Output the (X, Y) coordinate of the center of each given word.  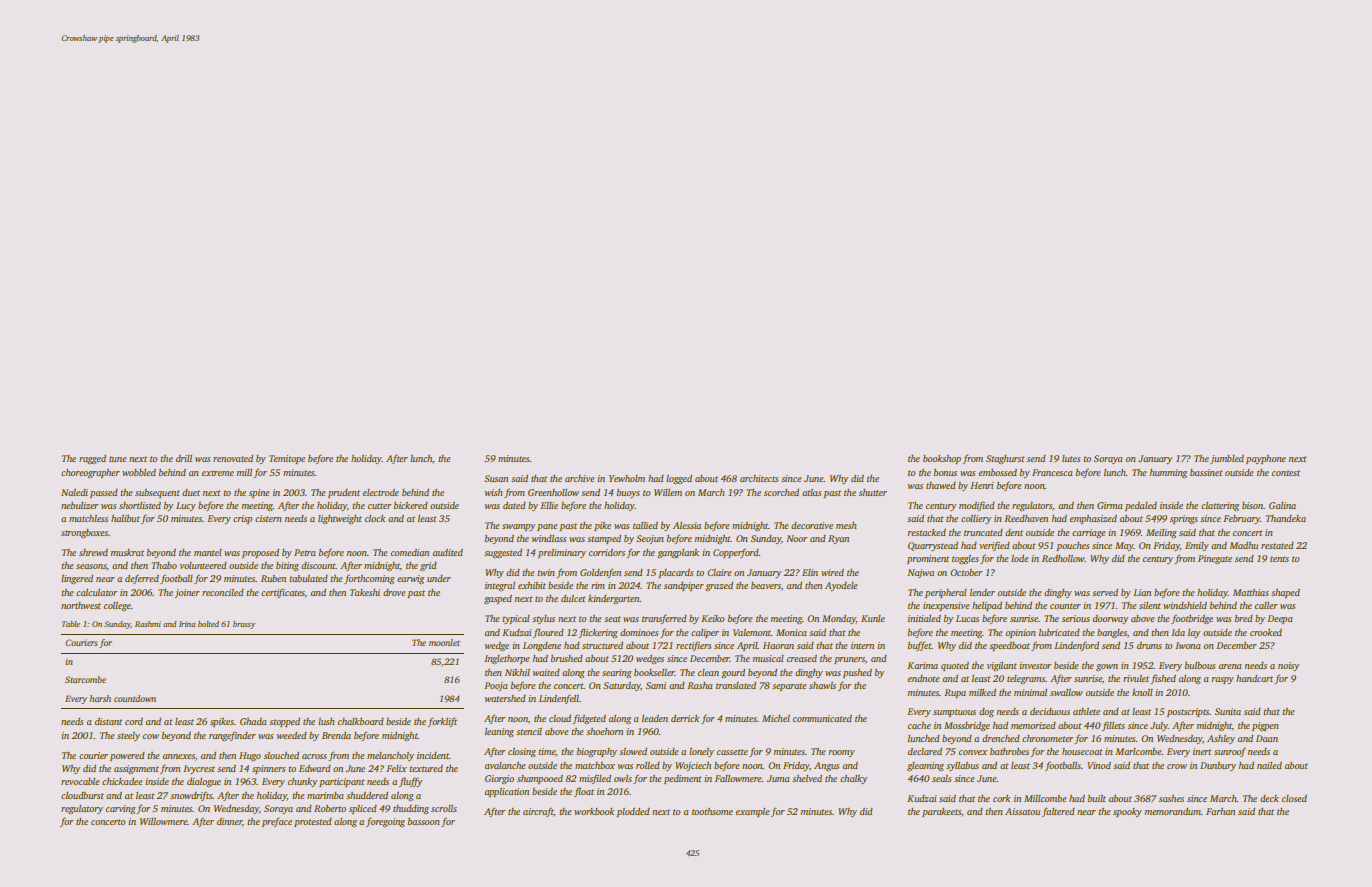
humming (1168, 473)
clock (375, 518)
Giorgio (499, 779)
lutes (1071, 458)
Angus (826, 766)
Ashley (1221, 739)
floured (548, 633)
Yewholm (627, 478)
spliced (363, 809)
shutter (873, 492)
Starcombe (85, 679)
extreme (218, 473)
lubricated (1059, 632)
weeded (292, 735)
